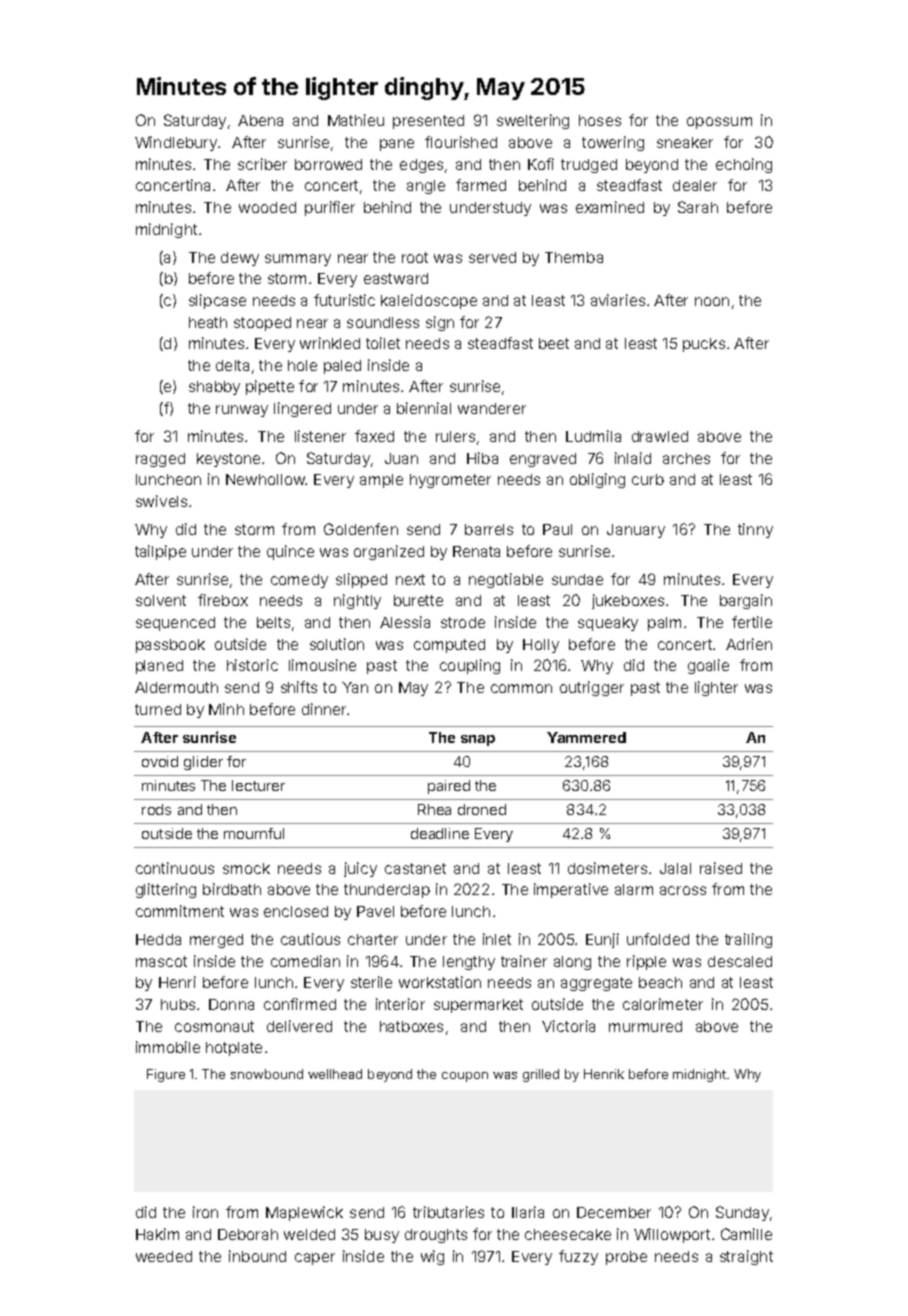 The image size is (908, 1316). I want to click on sign, so click(440, 323).
